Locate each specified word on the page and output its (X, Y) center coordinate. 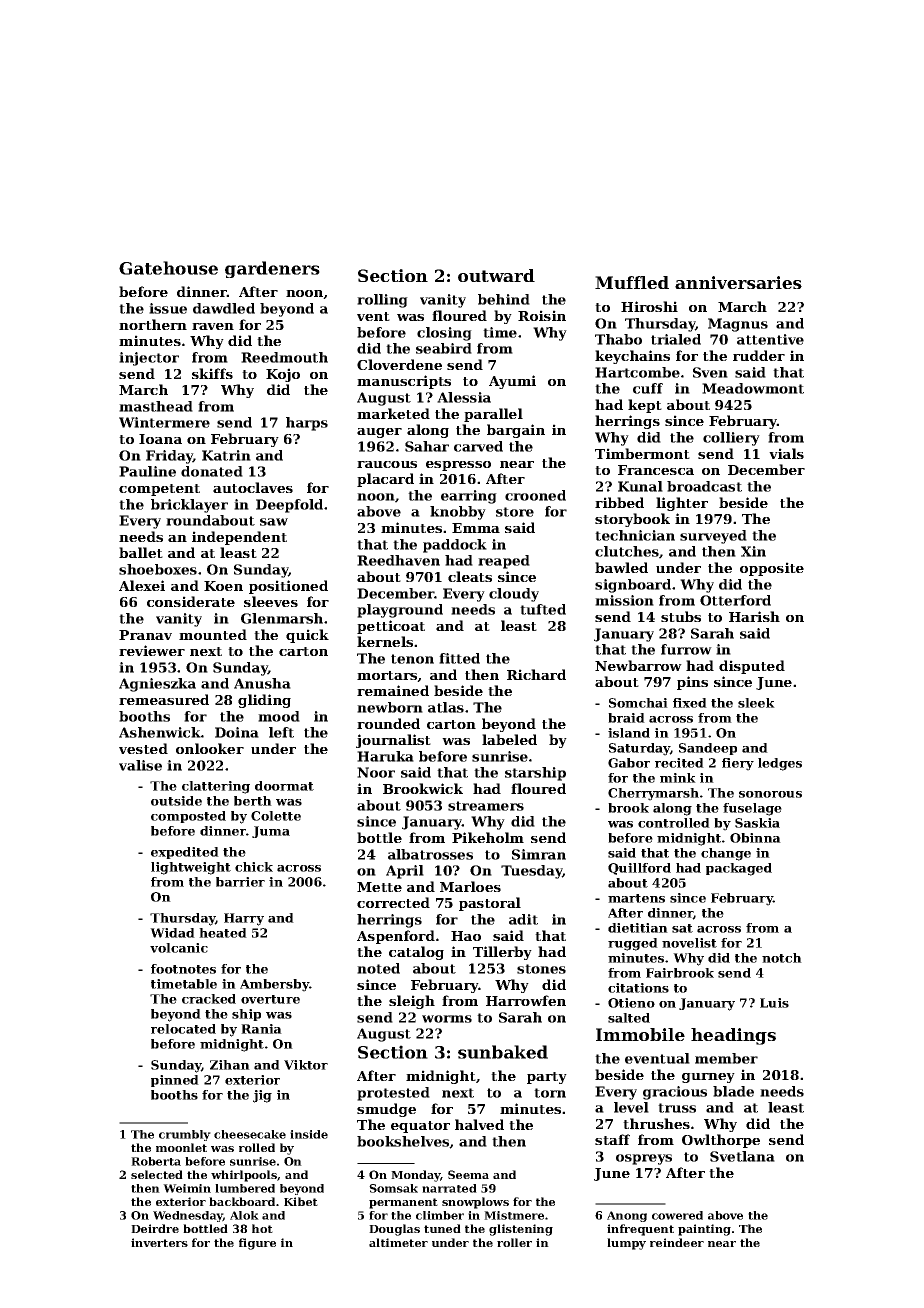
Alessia (464, 397)
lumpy (626, 1244)
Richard (536, 674)
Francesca (656, 470)
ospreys (644, 1159)
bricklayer (189, 506)
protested (393, 1094)
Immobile (640, 1034)
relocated (183, 1029)
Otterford (735, 600)
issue (168, 308)
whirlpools (244, 1176)
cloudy (514, 595)
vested (143, 748)
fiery (738, 764)
